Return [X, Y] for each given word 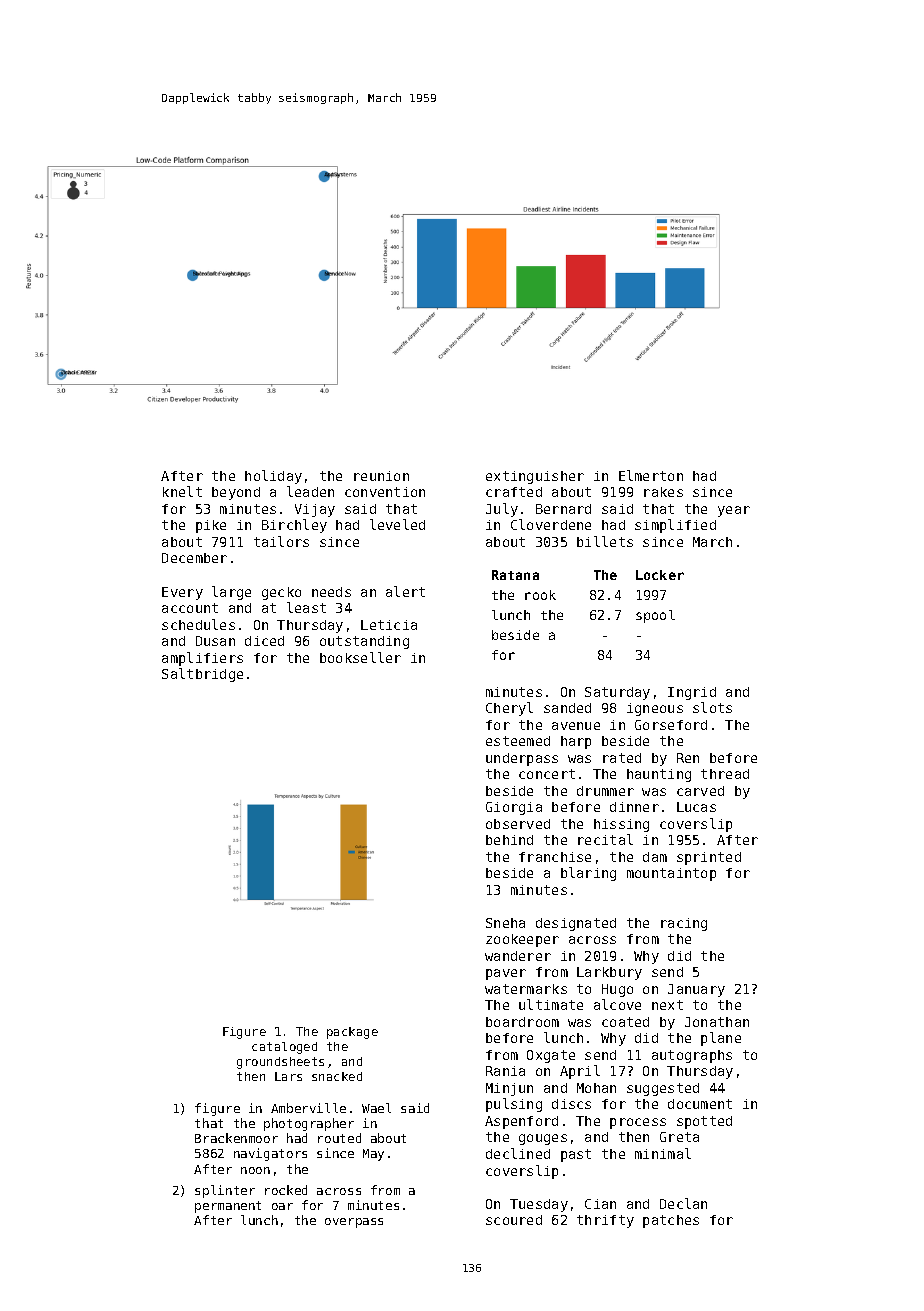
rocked [286, 1190]
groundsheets [280, 1063]
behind [509, 840]
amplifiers [202, 659]
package [352, 1033]
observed [518, 824]
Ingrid [692, 693]
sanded [567, 708]
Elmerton [651, 475]
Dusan [215, 641]
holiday [273, 477]
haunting [659, 775]
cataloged [284, 1048]
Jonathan [717, 1022]
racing [684, 924]
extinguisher [535, 477]
